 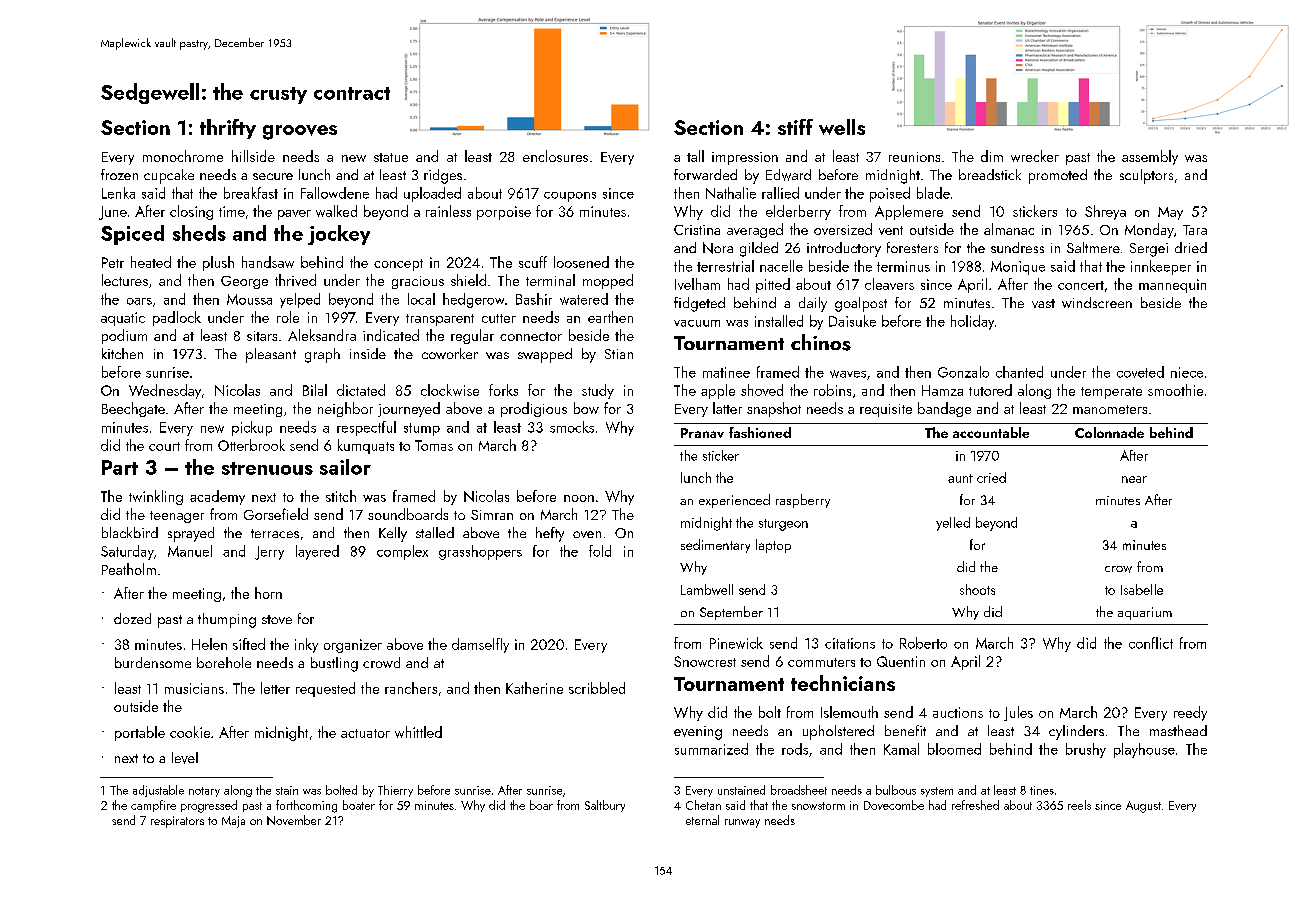 I want to click on Saltbury, so click(x=605, y=806).
